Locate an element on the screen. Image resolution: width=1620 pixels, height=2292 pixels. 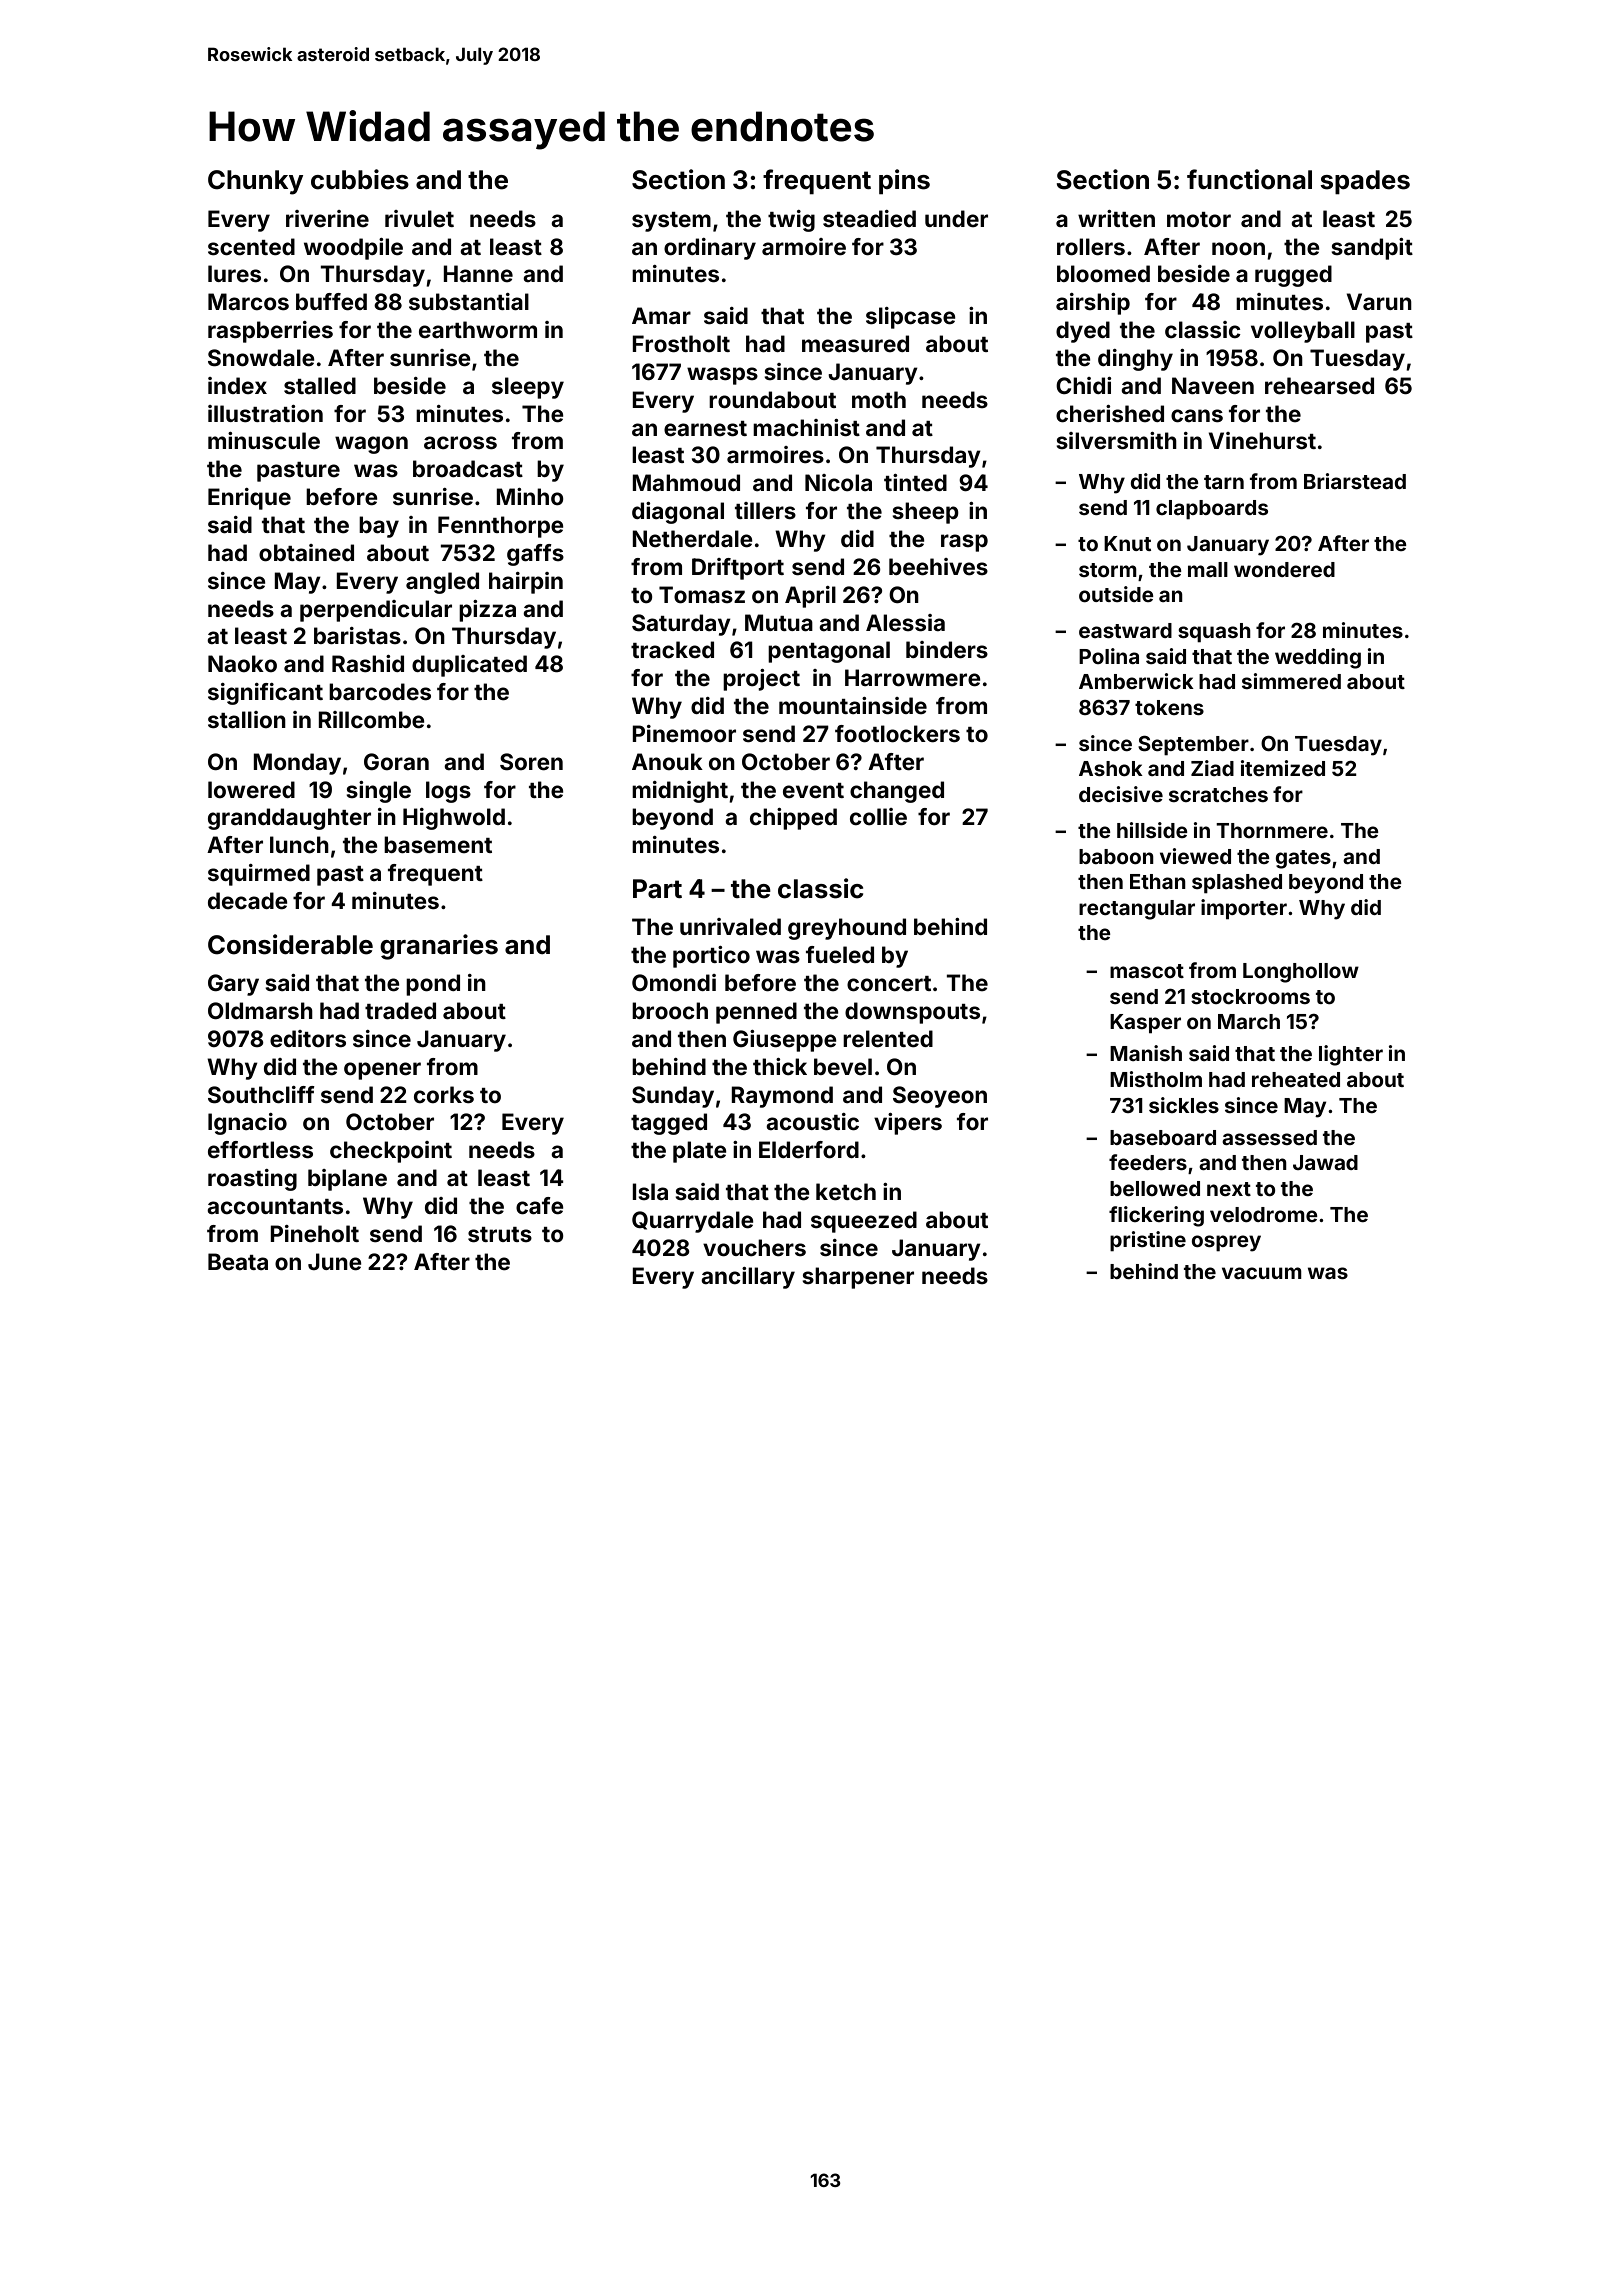
June is located at coordinates (335, 1261).
